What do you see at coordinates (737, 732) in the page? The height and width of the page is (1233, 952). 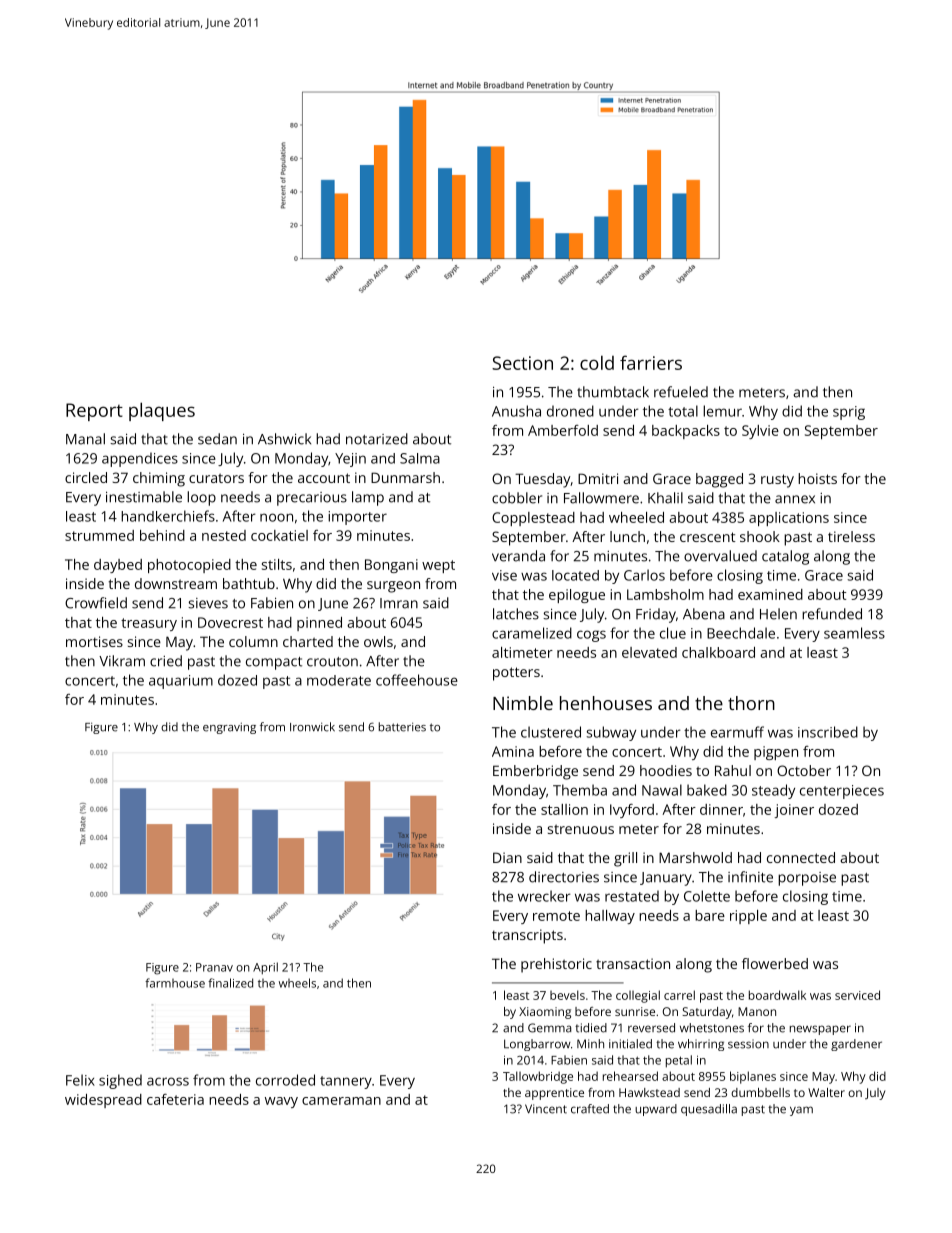 I see `earmuff` at bounding box center [737, 732].
